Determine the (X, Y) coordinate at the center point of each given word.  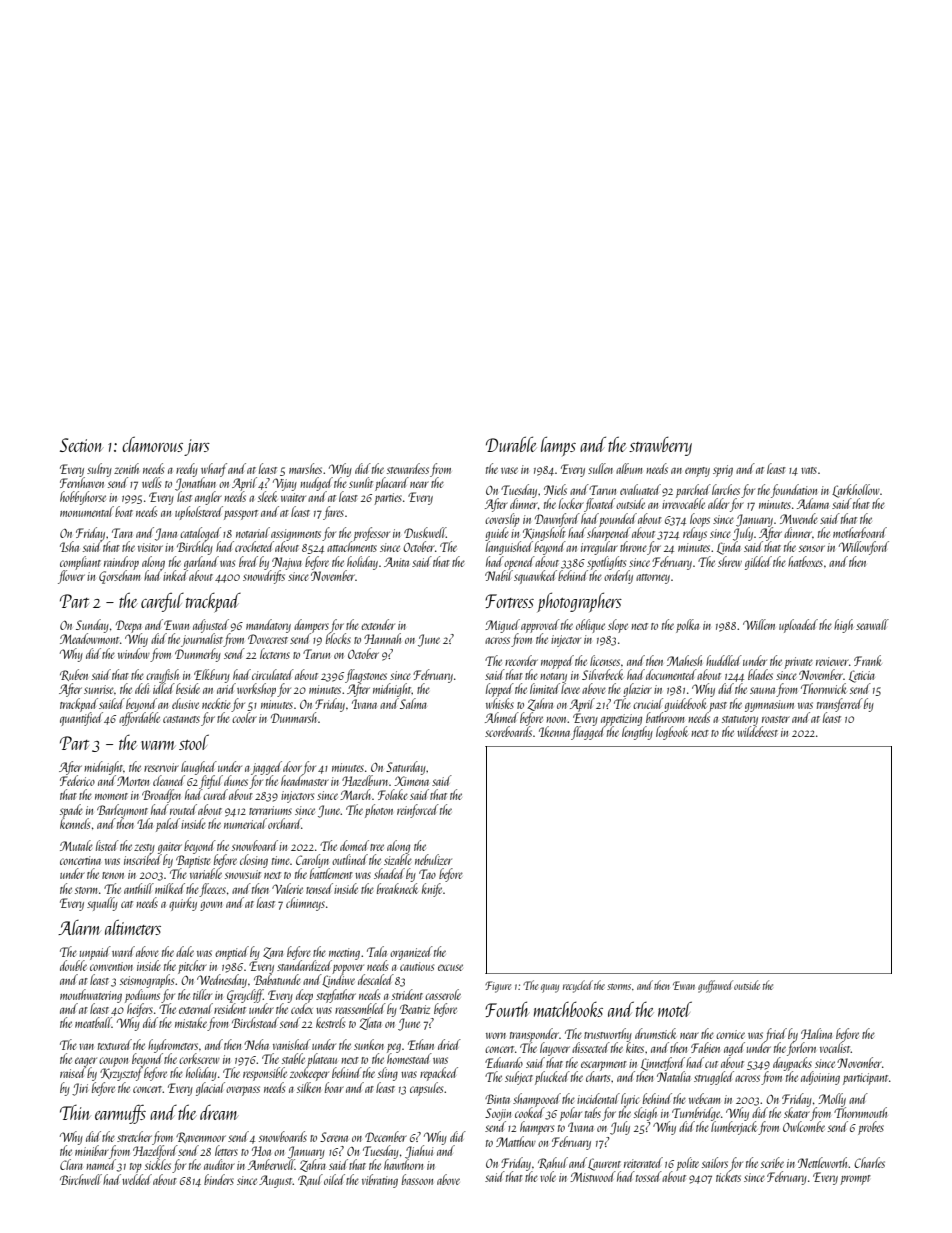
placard (392, 484)
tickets (728, 1176)
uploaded (798, 626)
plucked (552, 1078)
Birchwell (81, 1179)
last (184, 496)
